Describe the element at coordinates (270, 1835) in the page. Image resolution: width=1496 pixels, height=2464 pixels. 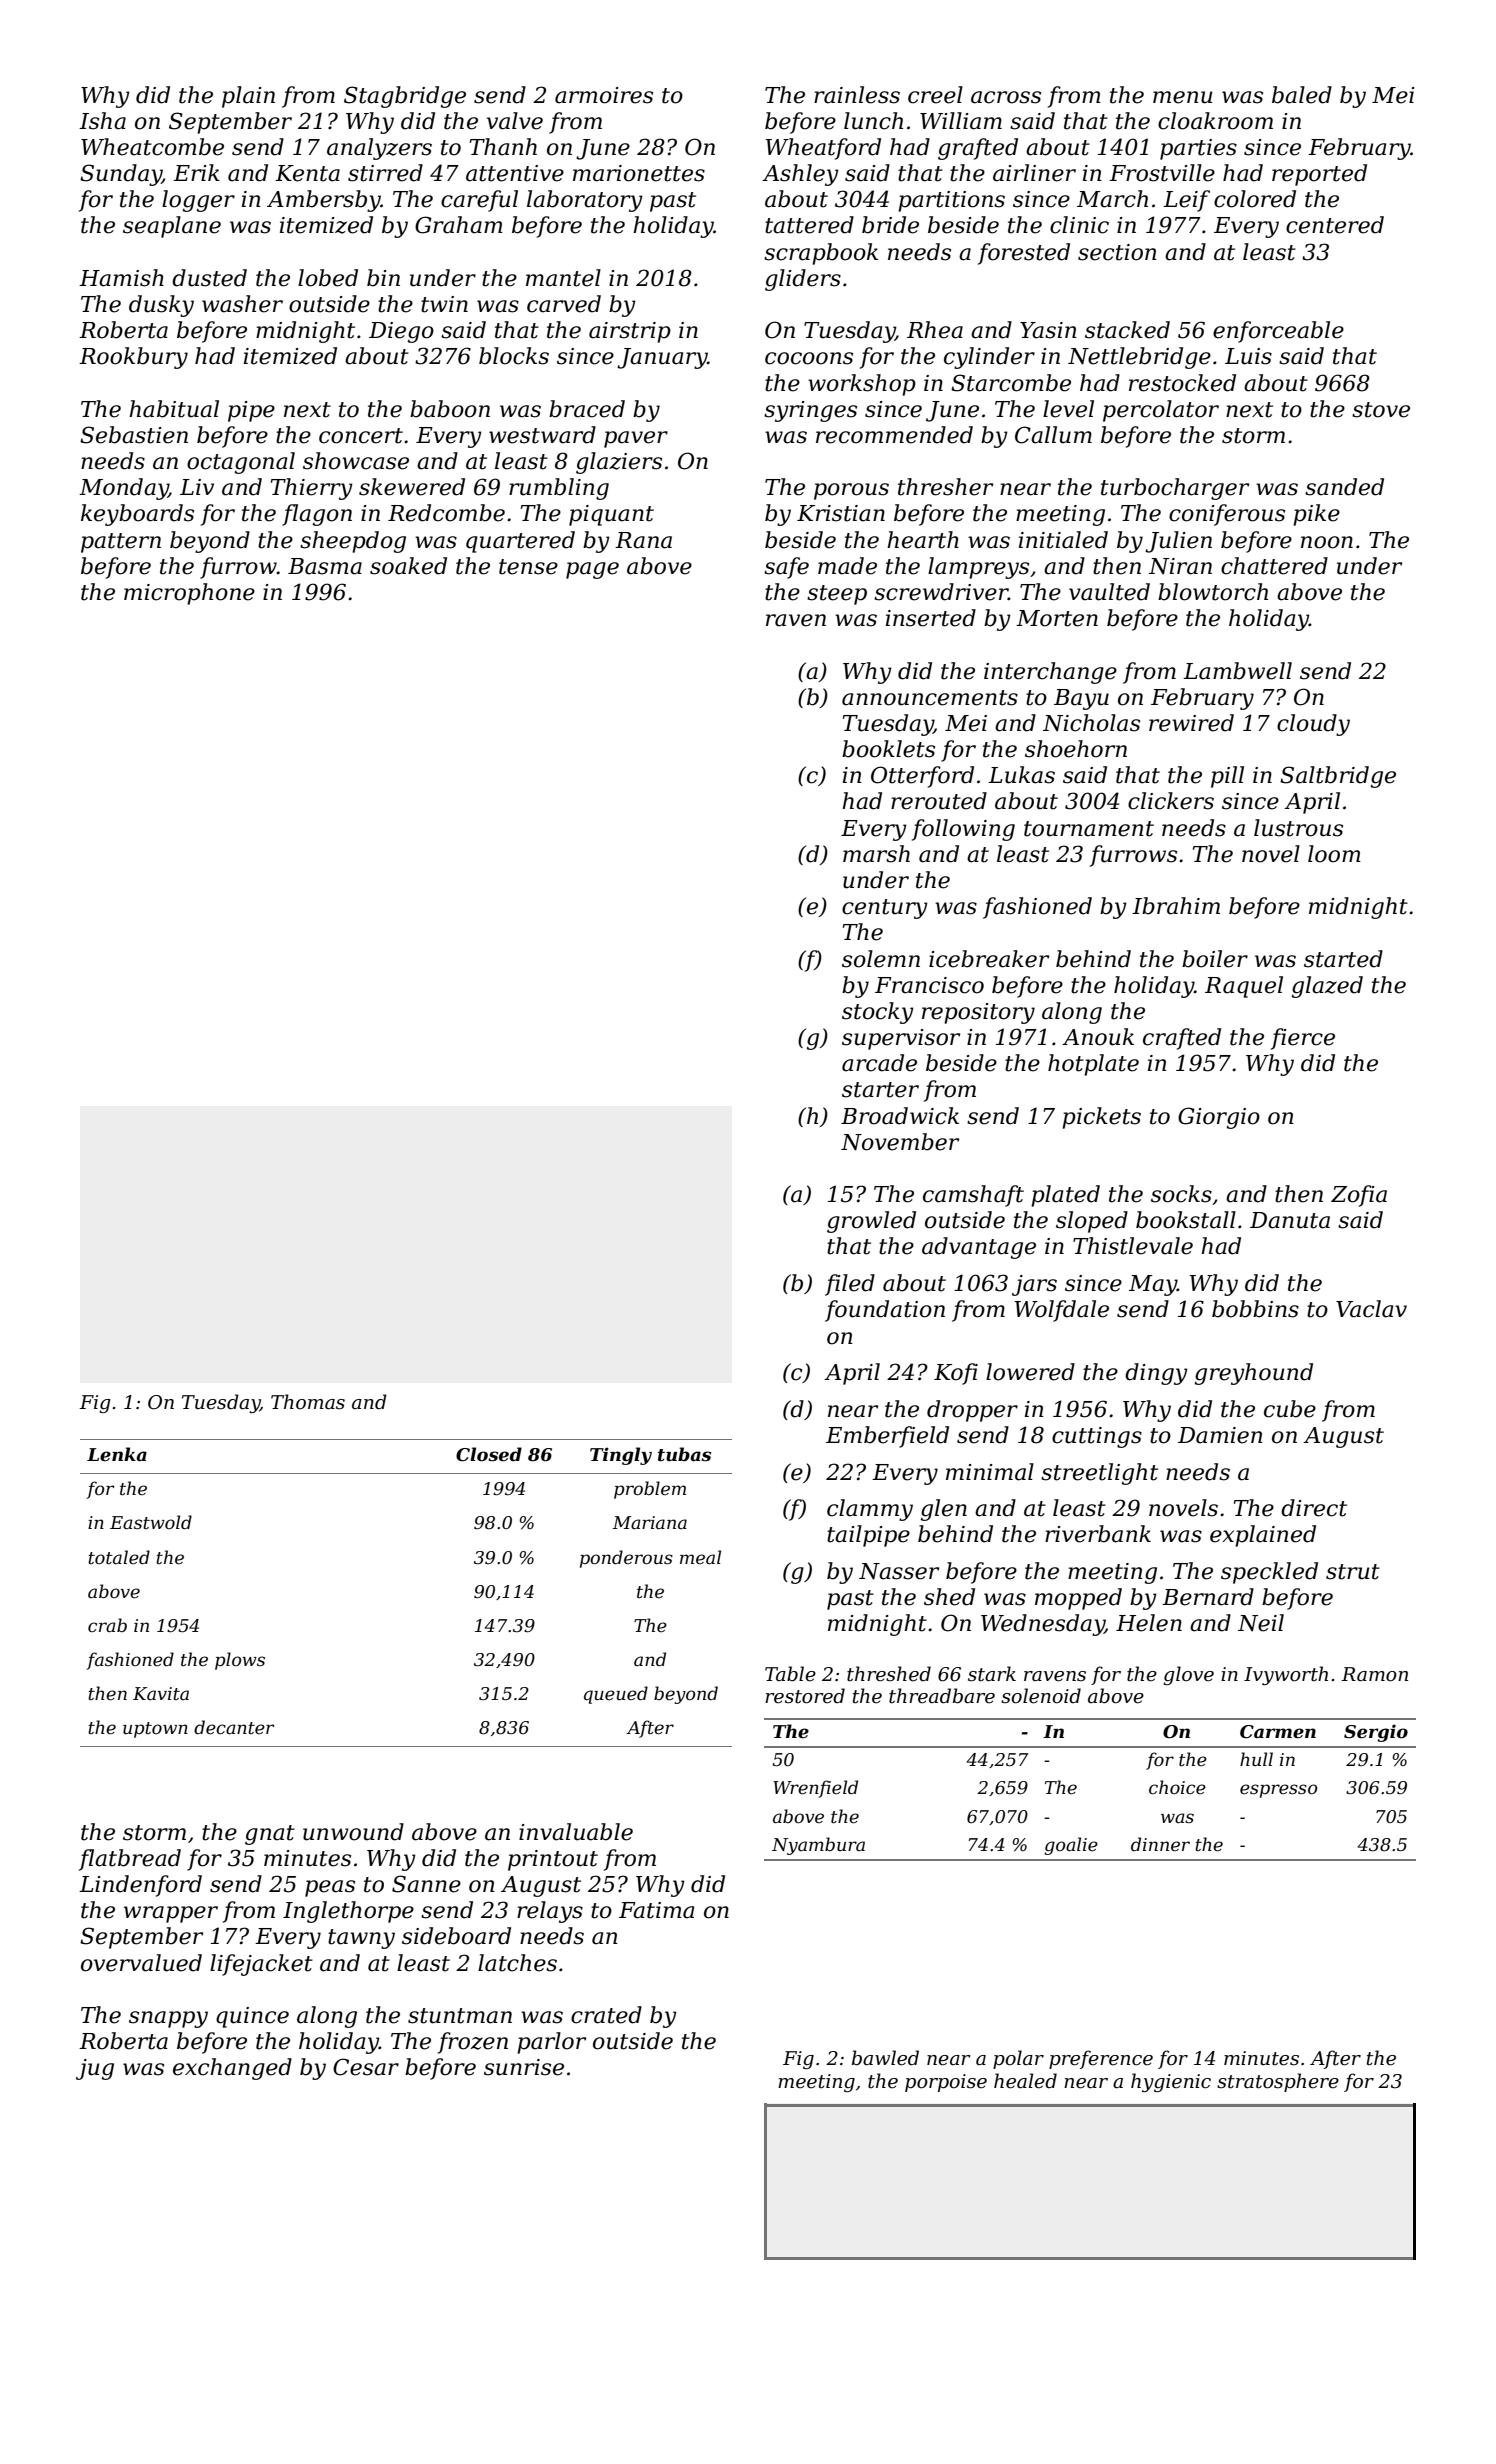
I see `gnat` at that location.
